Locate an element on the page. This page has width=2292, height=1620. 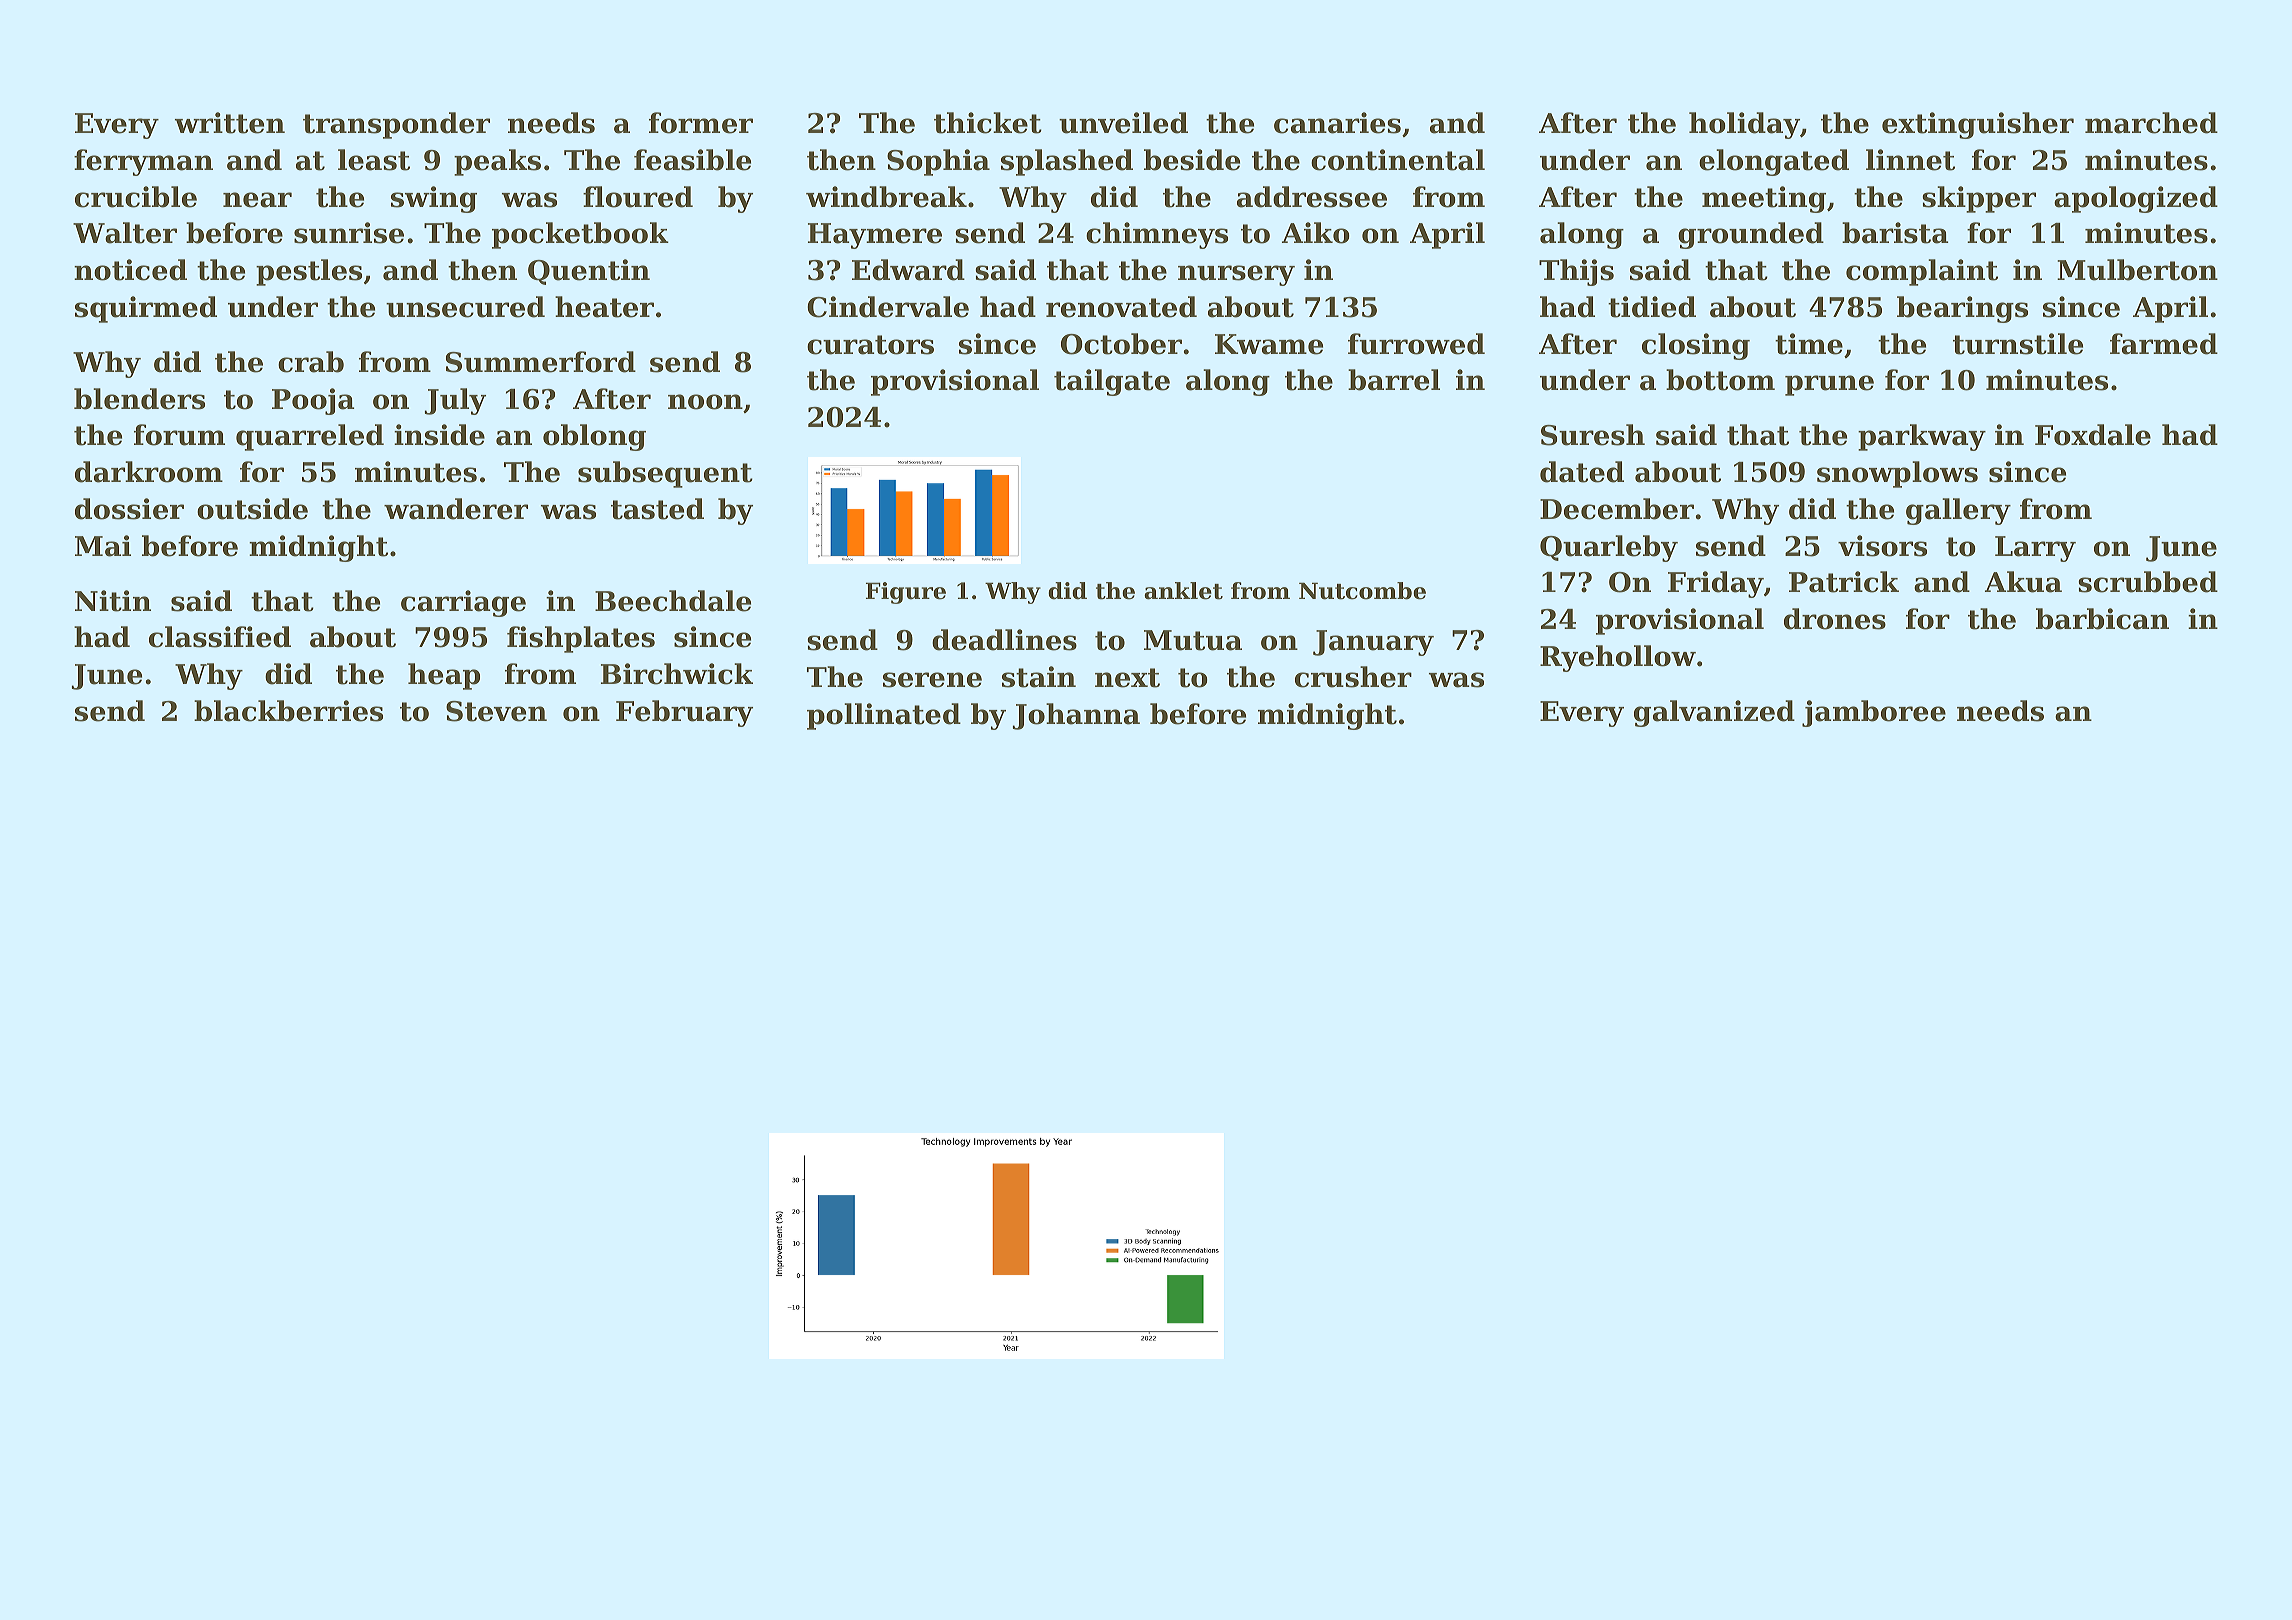
pocketbook is located at coordinates (580, 235).
